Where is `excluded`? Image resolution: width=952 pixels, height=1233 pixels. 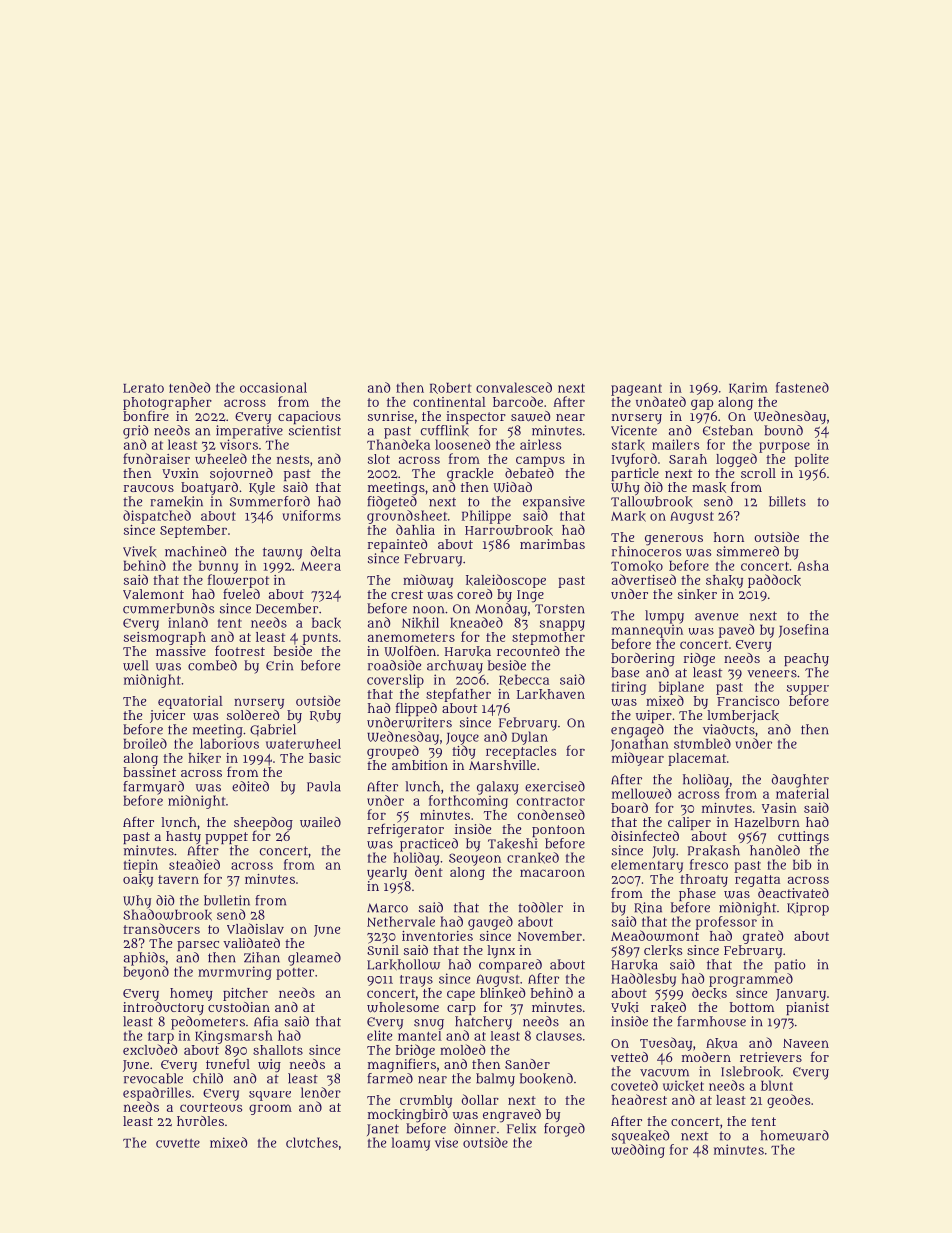 excluded is located at coordinates (150, 1049).
